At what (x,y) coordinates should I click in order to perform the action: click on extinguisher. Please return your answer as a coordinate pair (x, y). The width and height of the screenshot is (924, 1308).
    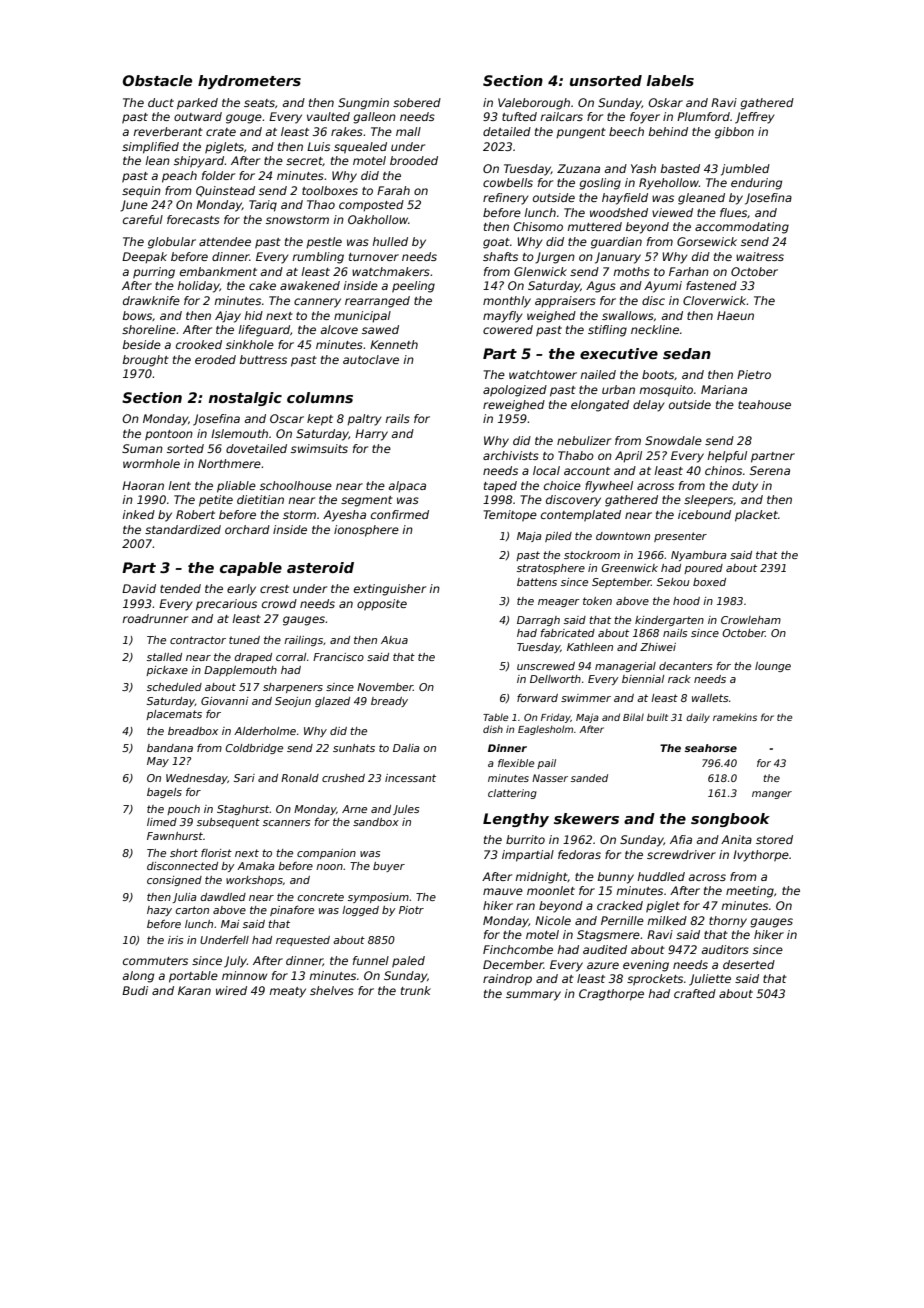
    Looking at the image, I should click on (390, 590).
